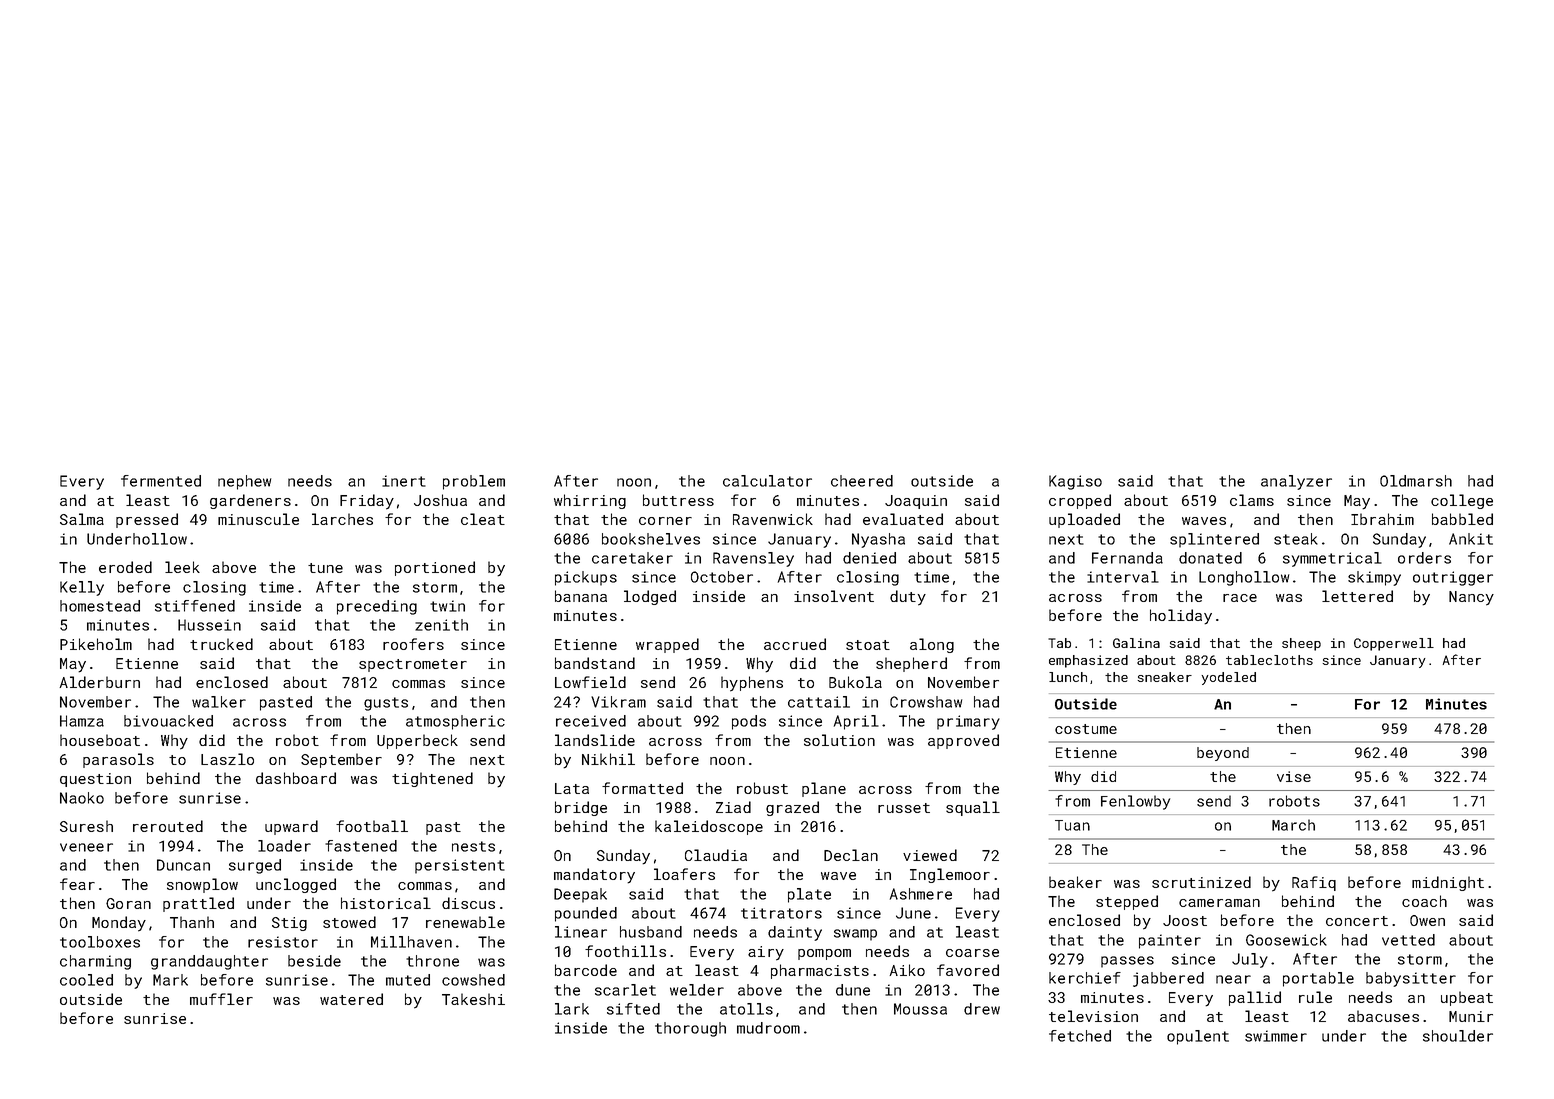 Image resolution: width=1554 pixels, height=1099 pixels. I want to click on vetted, so click(1408, 940).
